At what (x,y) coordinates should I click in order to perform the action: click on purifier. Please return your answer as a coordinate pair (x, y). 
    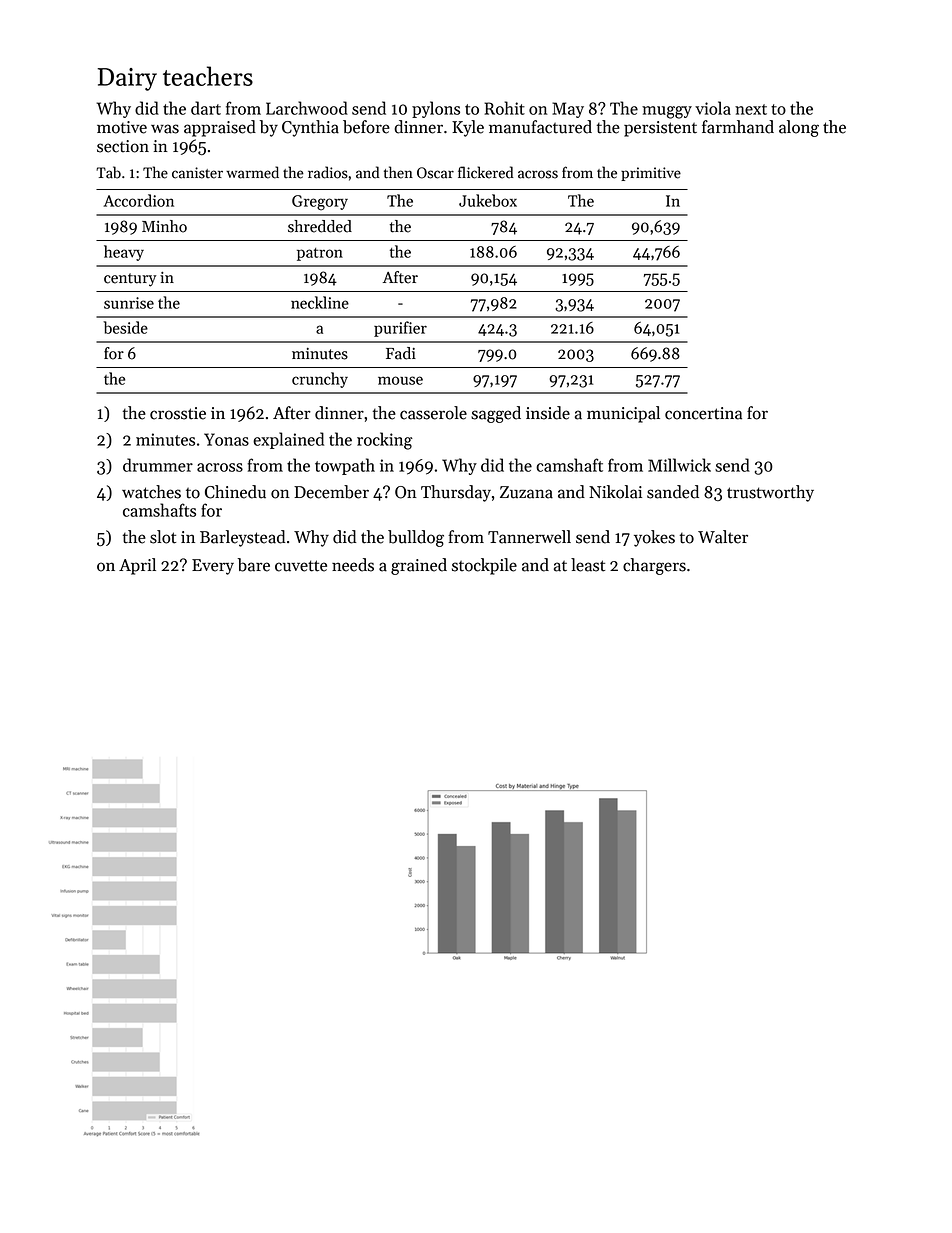
    Looking at the image, I should click on (400, 329).
